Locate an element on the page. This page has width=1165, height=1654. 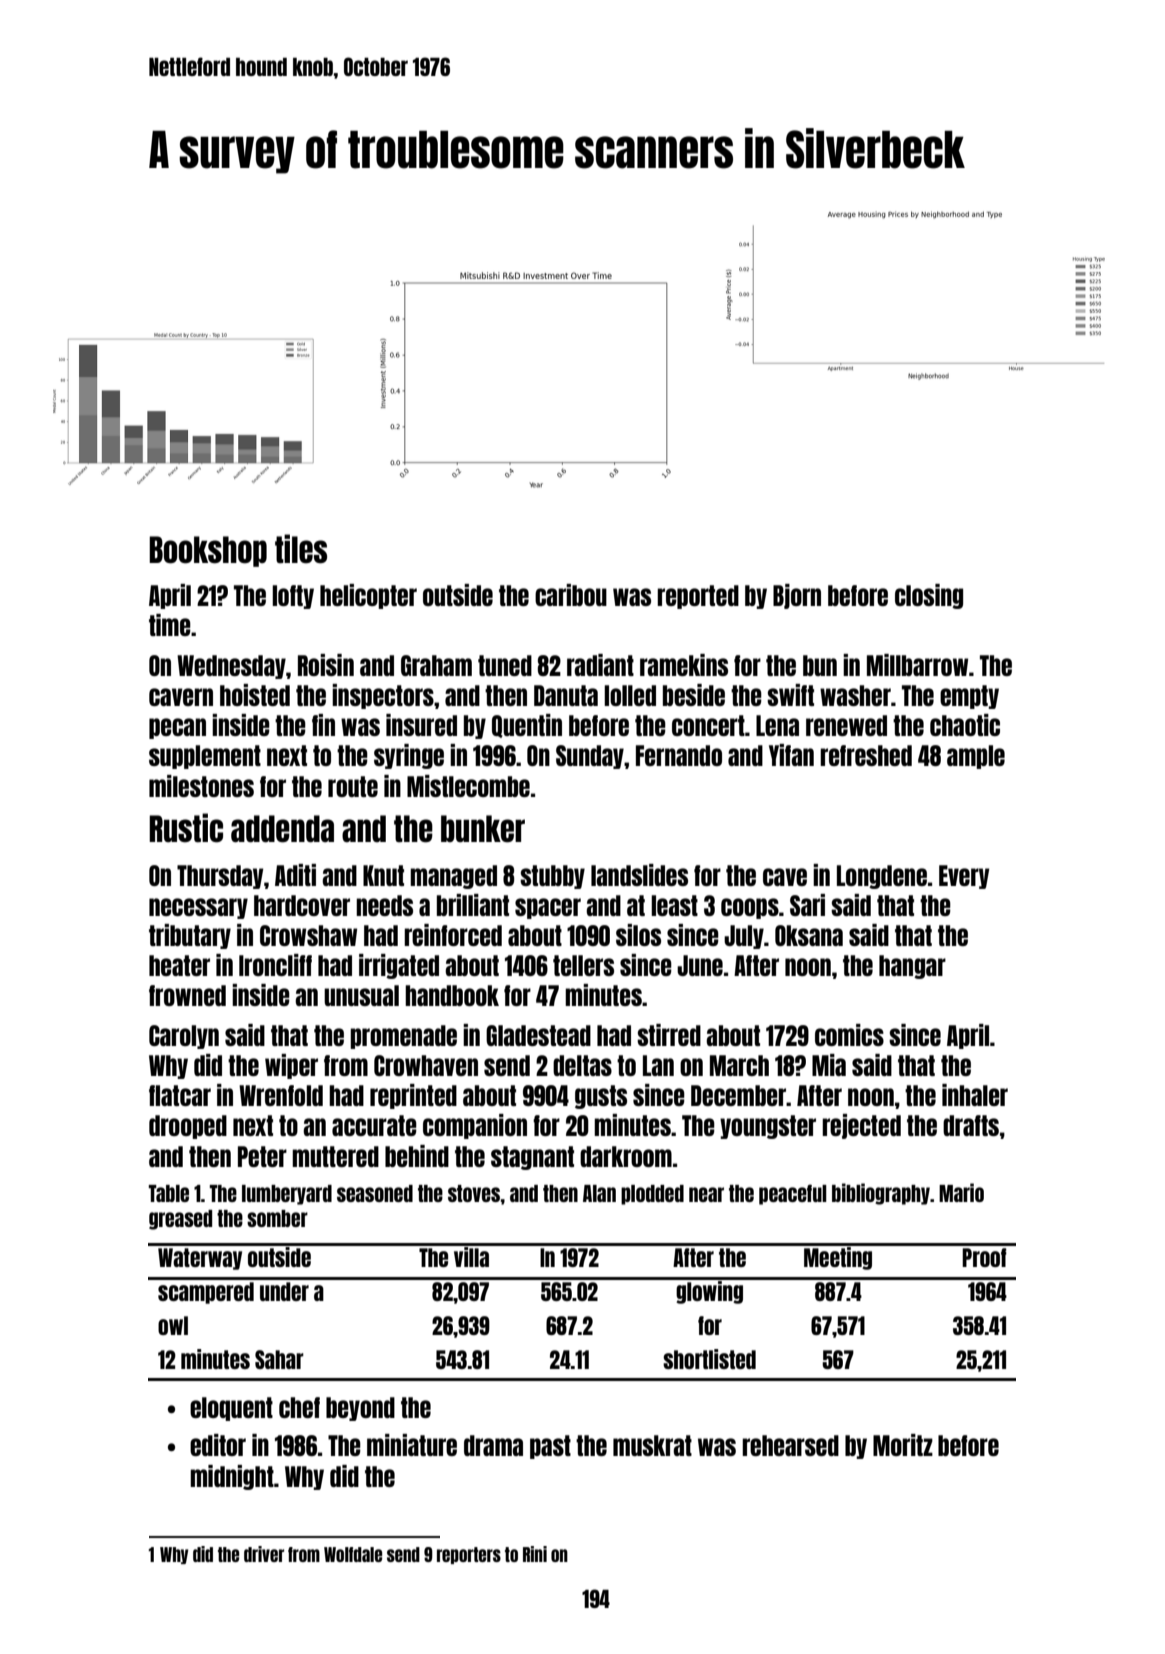
stoves is located at coordinates (474, 1193).
